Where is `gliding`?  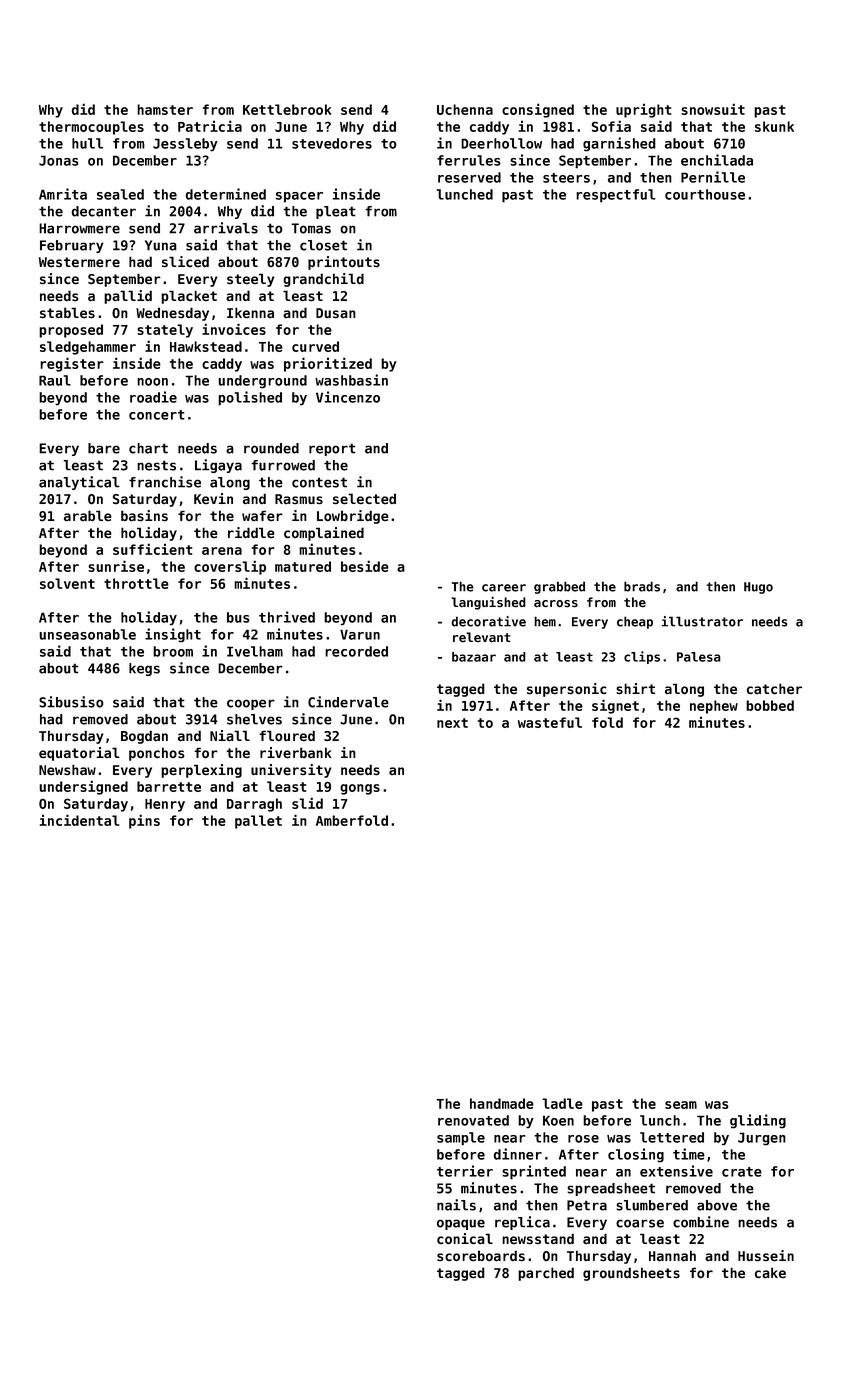
gliding is located at coordinates (758, 1121).
